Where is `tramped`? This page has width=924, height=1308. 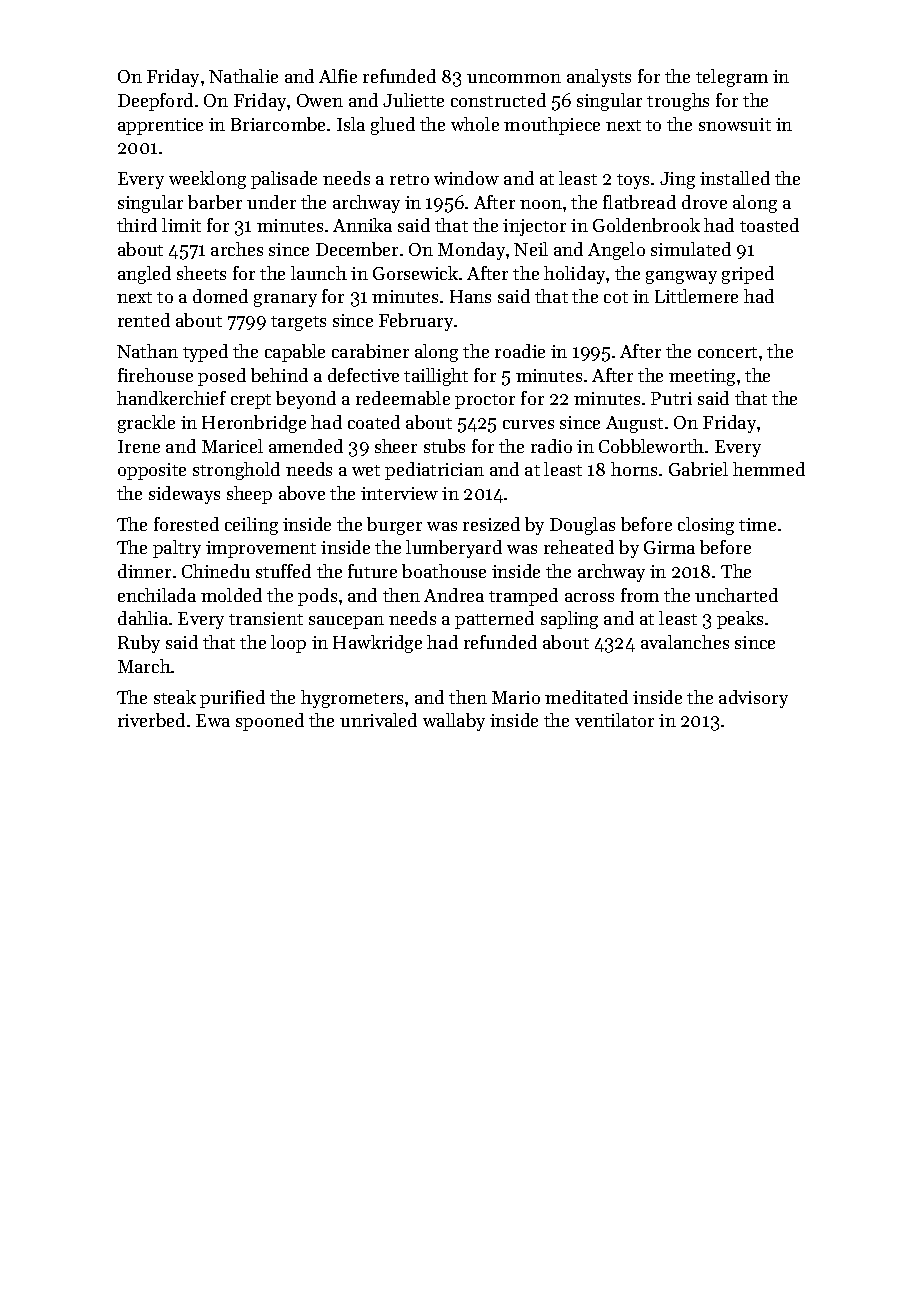 tramped is located at coordinates (523, 597).
